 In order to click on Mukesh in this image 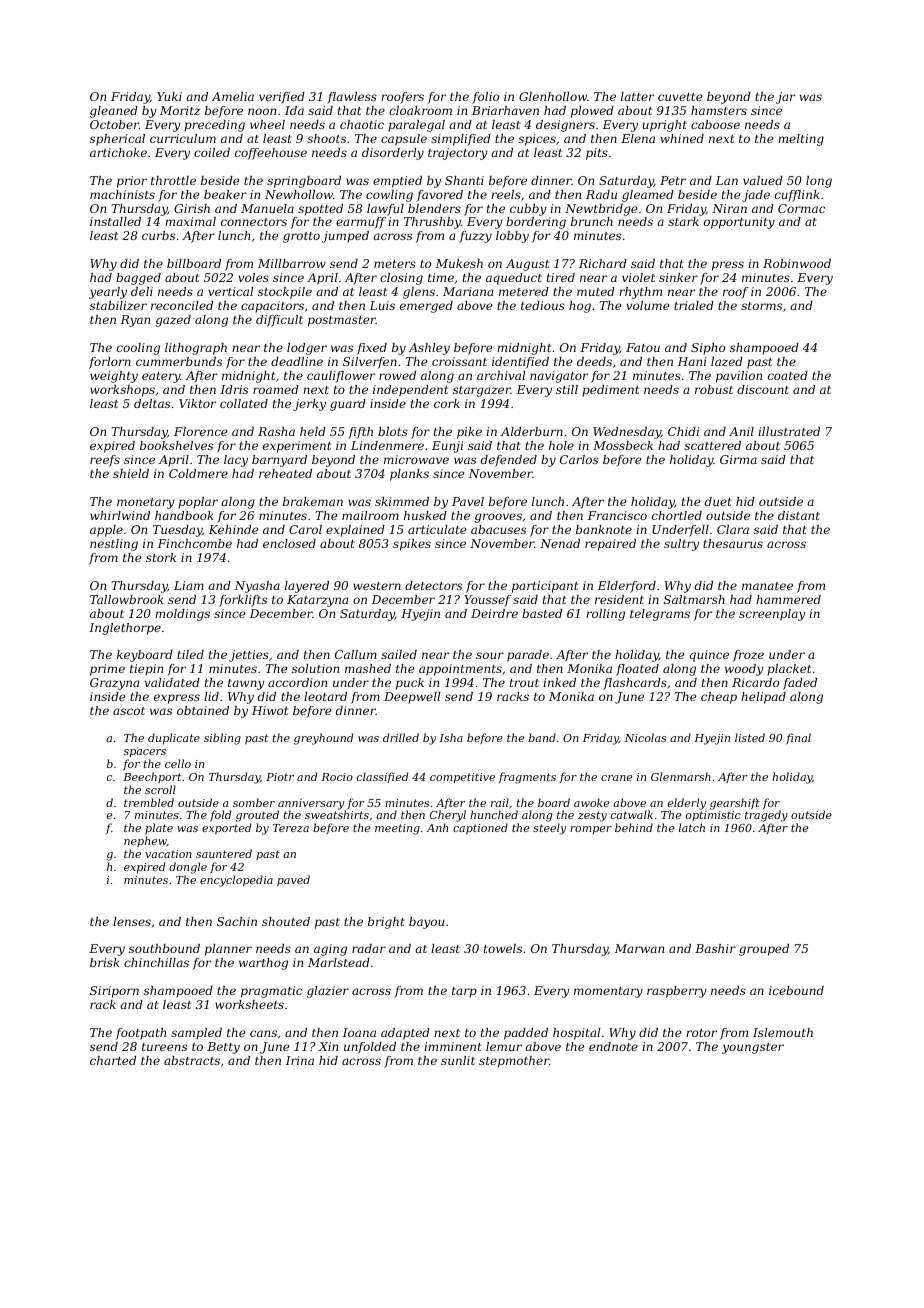, I will do `click(459, 263)`.
